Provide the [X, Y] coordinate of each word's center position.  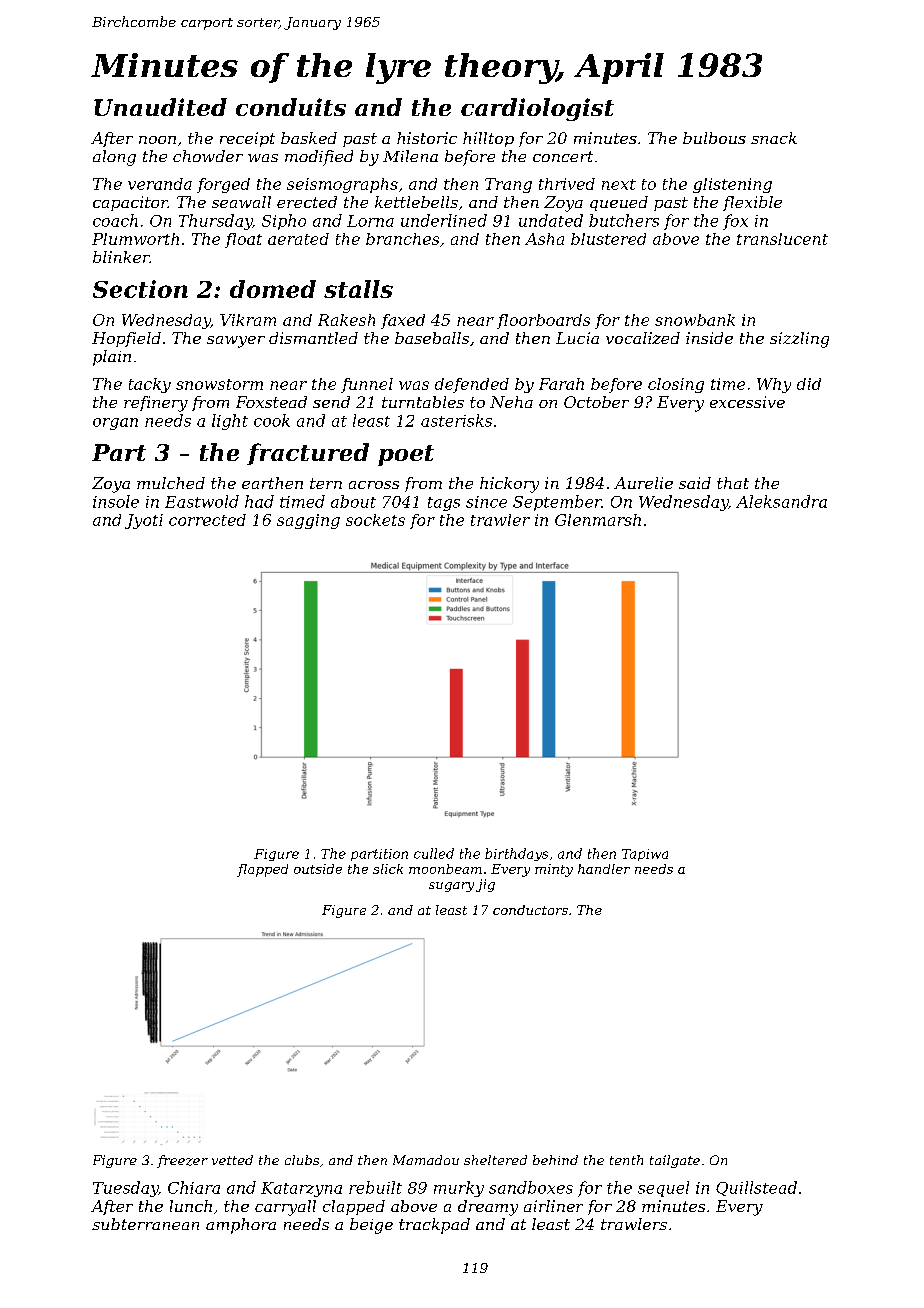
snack [774, 138]
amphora [241, 1226]
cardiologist [537, 109]
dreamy [488, 1208]
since [486, 502]
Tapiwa [645, 855]
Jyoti [144, 521]
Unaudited [160, 107]
